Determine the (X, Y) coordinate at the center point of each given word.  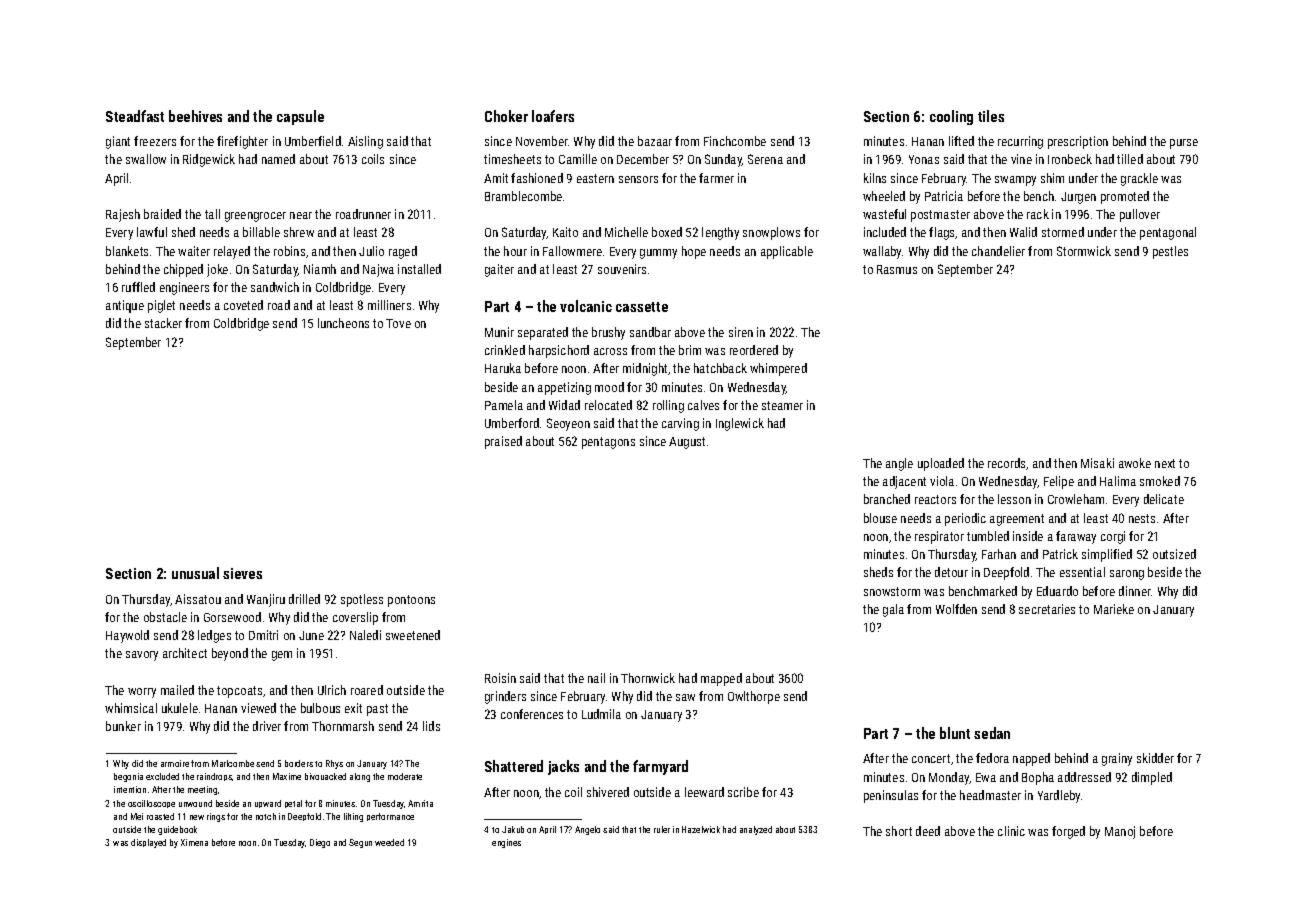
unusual (195, 573)
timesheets (512, 159)
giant (118, 142)
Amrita (420, 803)
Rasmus (897, 269)
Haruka (503, 368)
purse (1184, 144)
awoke (1135, 463)
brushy (608, 333)
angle (899, 464)
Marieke (1114, 609)
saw (685, 697)
